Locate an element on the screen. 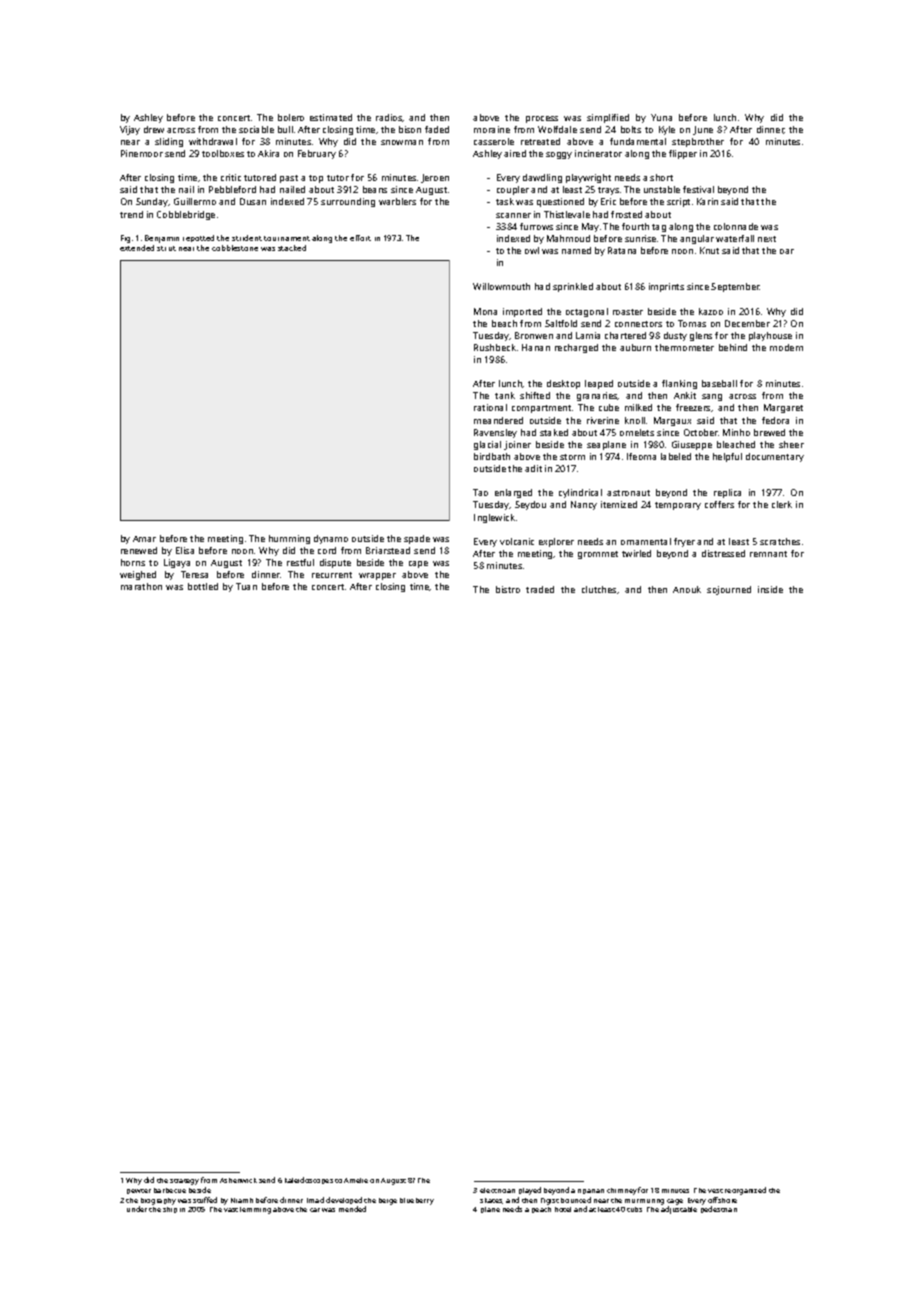 This screenshot has height=1308, width=924. radios is located at coordinates (389, 118).
